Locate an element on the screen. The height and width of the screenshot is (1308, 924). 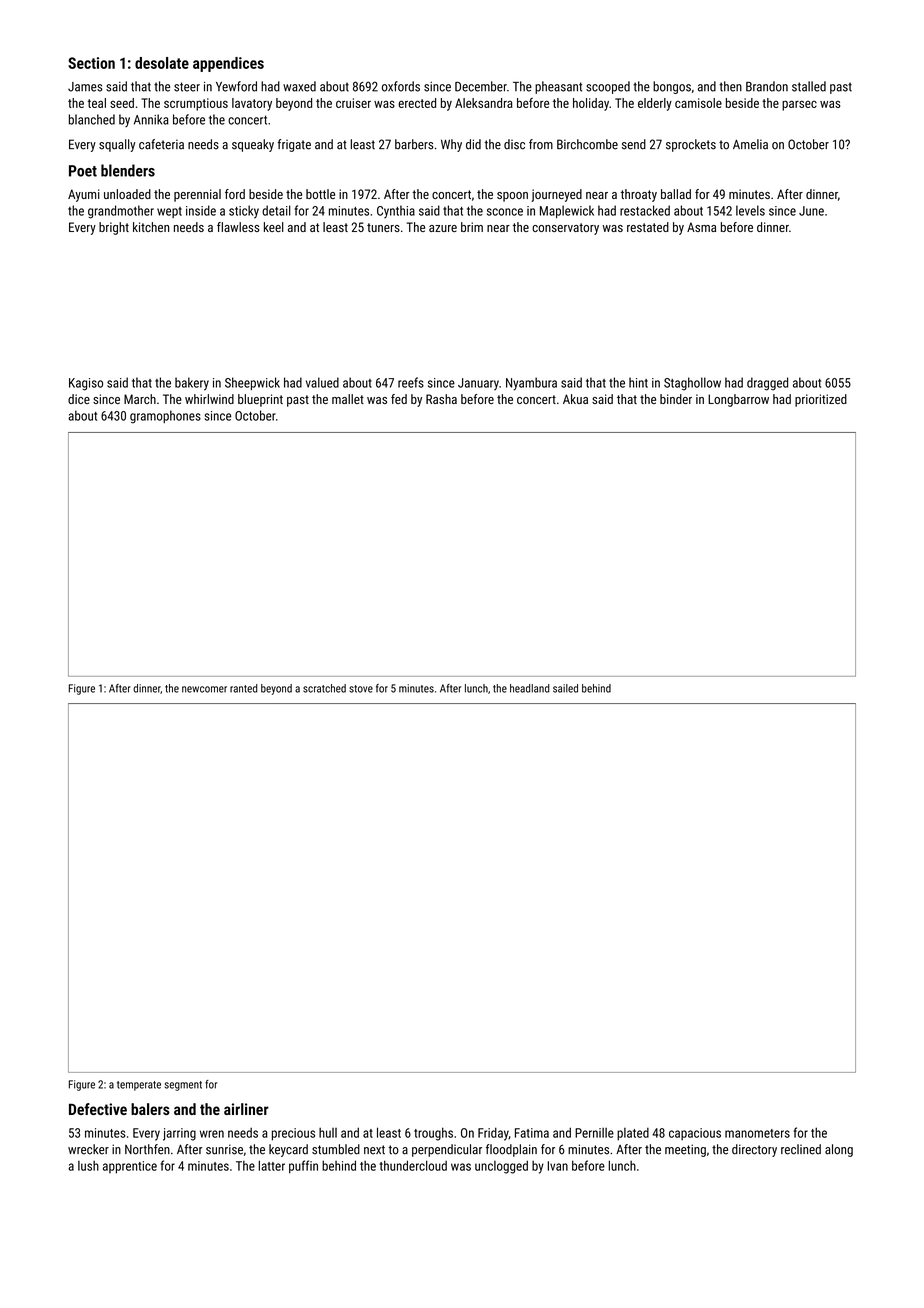
headland is located at coordinates (530, 688).
